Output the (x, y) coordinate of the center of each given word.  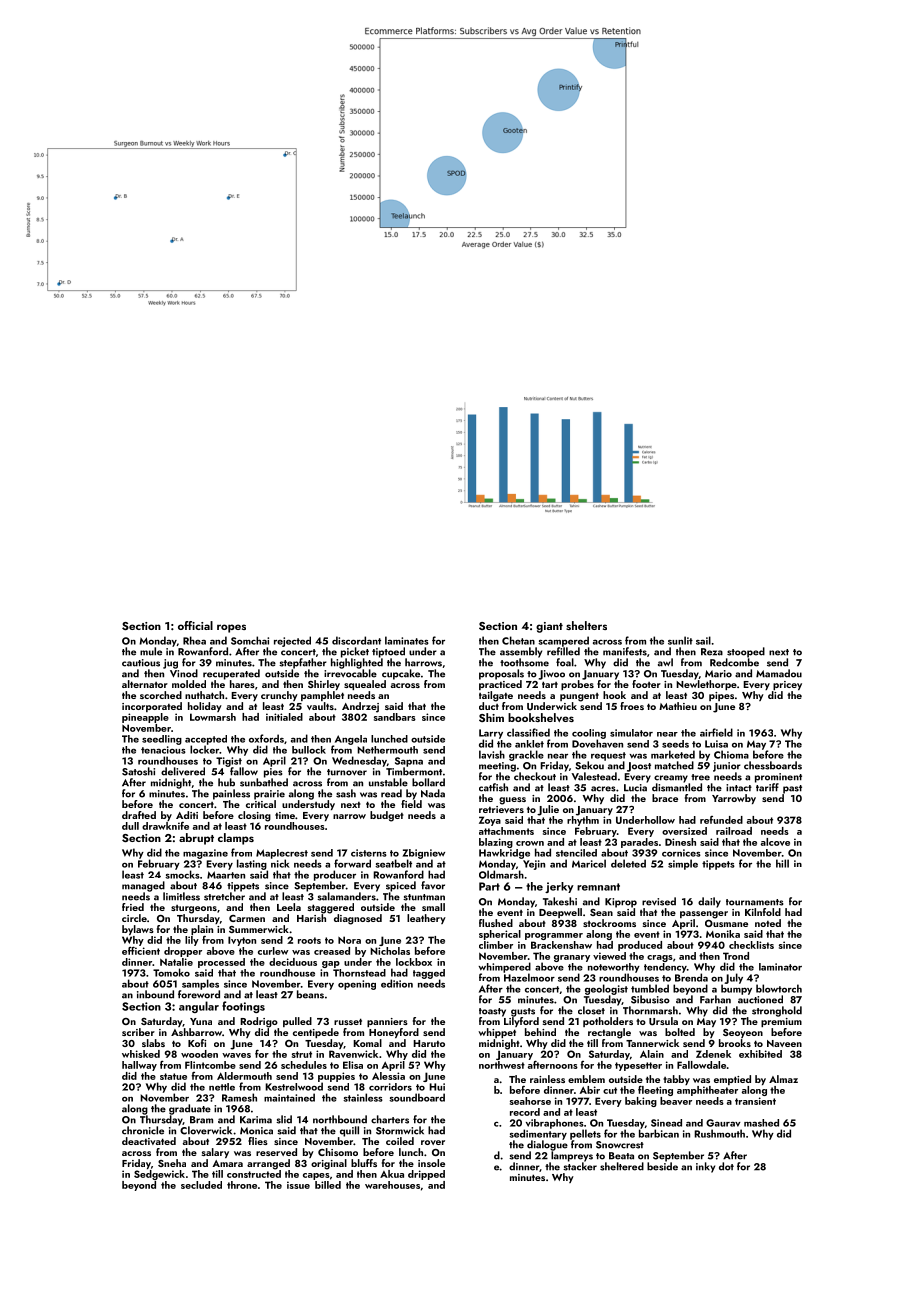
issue (298, 1185)
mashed (761, 1123)
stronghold (777, 1011)
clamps (236, 839)
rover (433, 1142)
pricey (787, 685)
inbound (155, 994)
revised (659, 901)
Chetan (518, 640)
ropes (231, 628)
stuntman (424, 897)
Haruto (429, 1043)
